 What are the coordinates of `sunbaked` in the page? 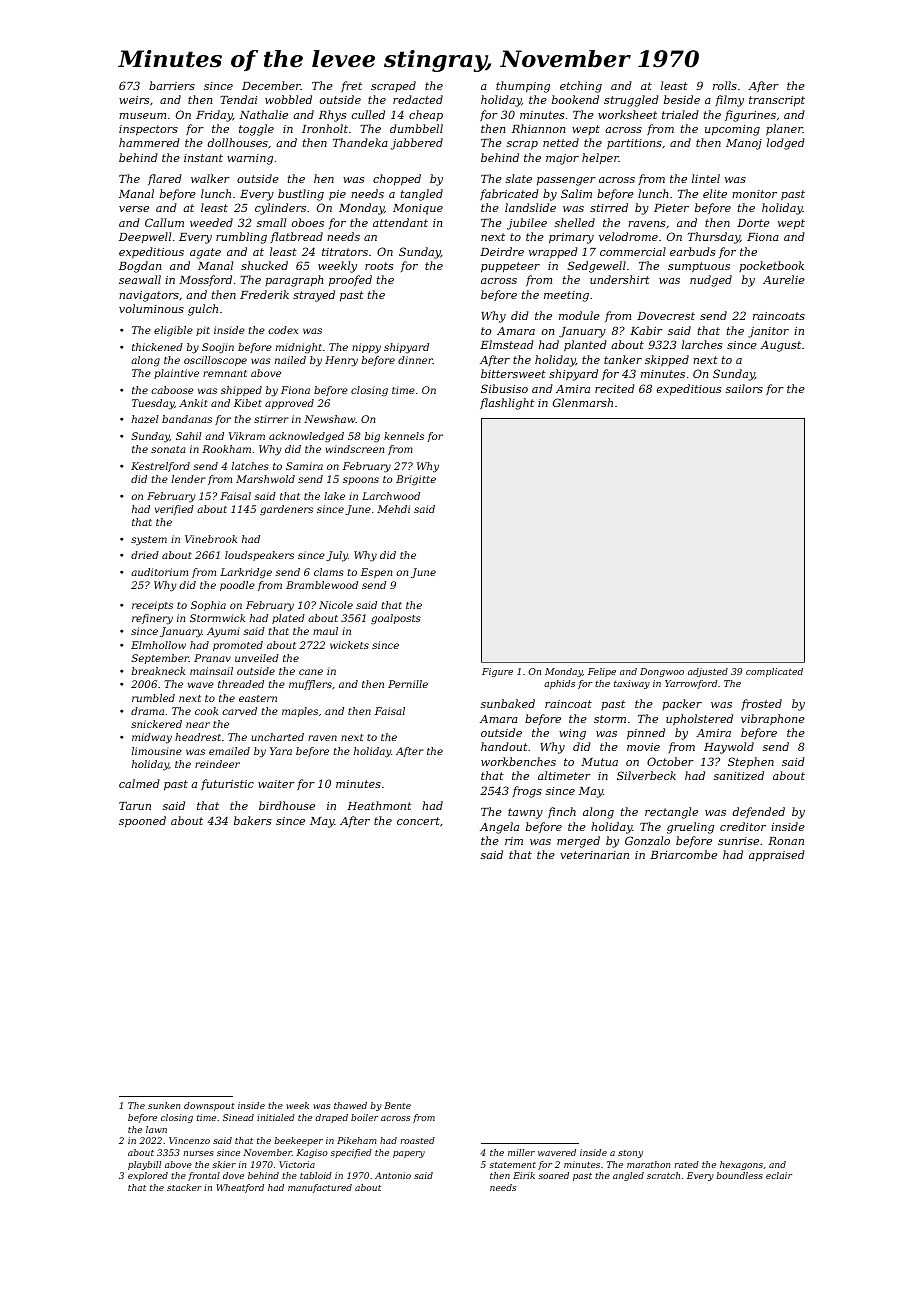 It's located at (508, 703).
